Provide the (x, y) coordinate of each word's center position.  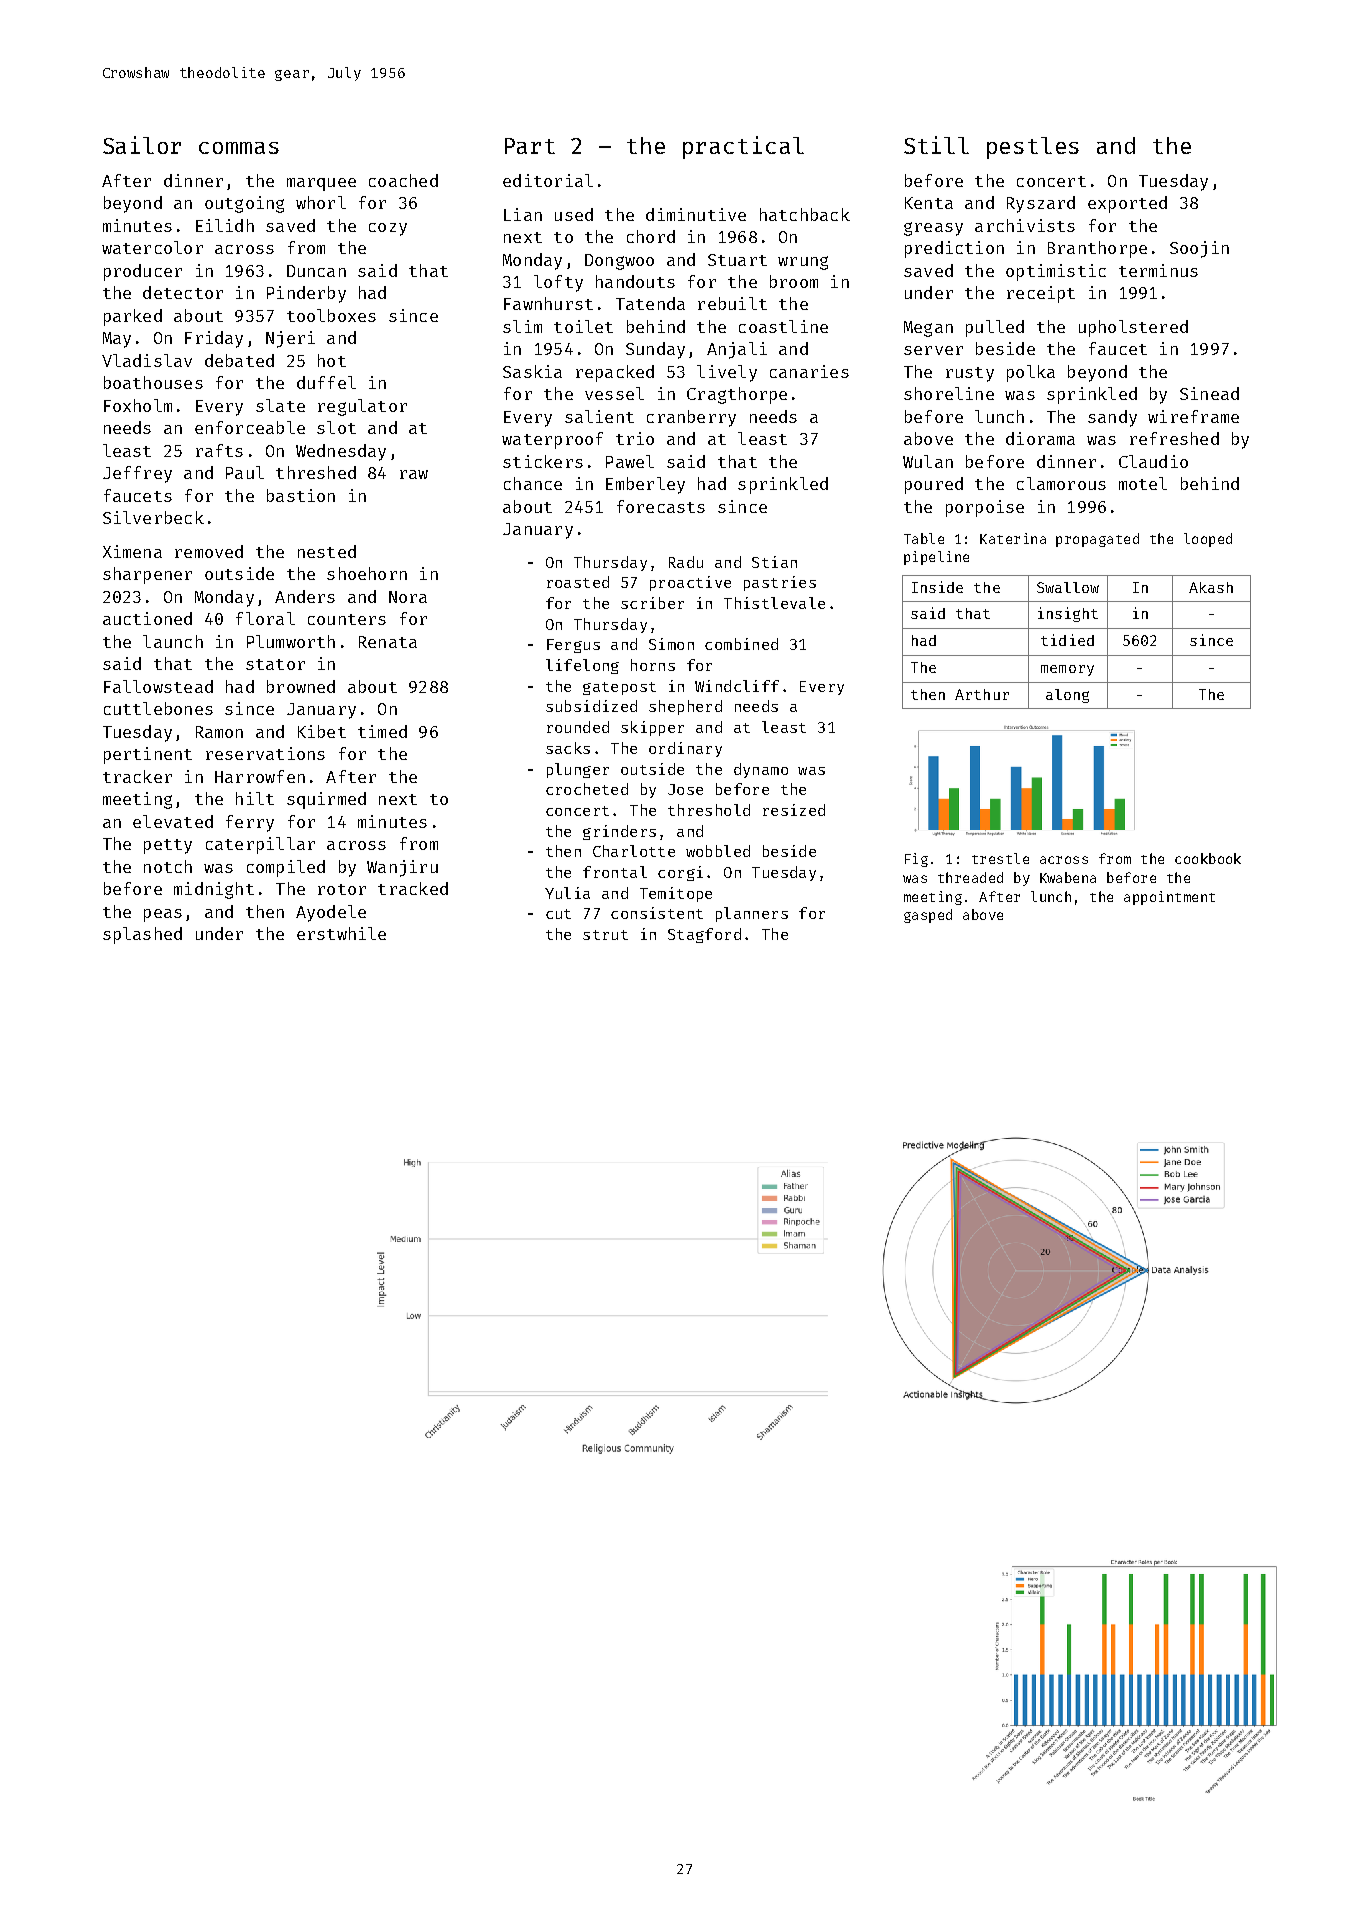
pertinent (148, 755)
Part (530, 146)
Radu (686, 562)
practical (743, 147)
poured (934, 485)
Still (936, 145)
